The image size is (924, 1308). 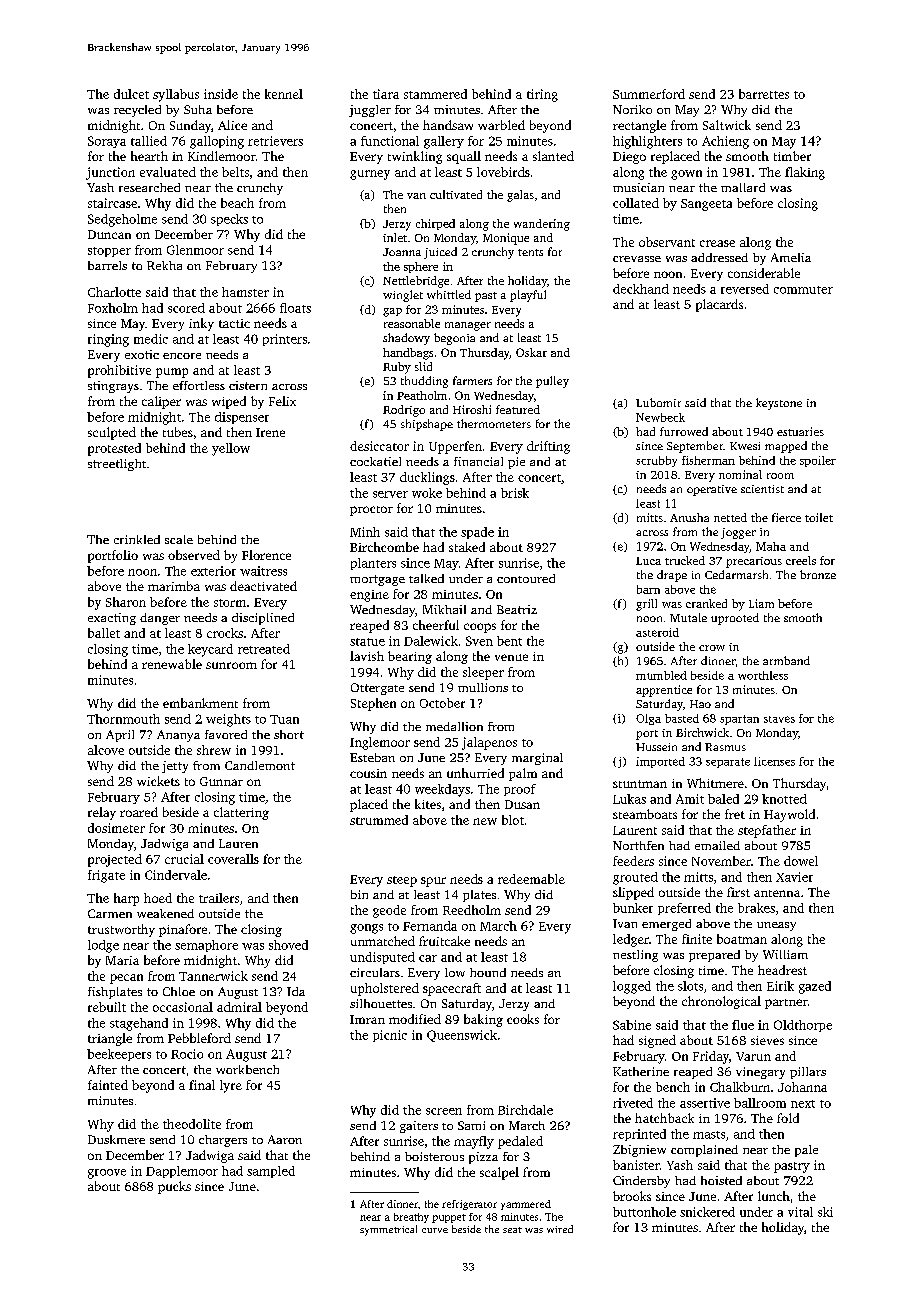 I want to click on pucks, so click(x=174, y=1187).
